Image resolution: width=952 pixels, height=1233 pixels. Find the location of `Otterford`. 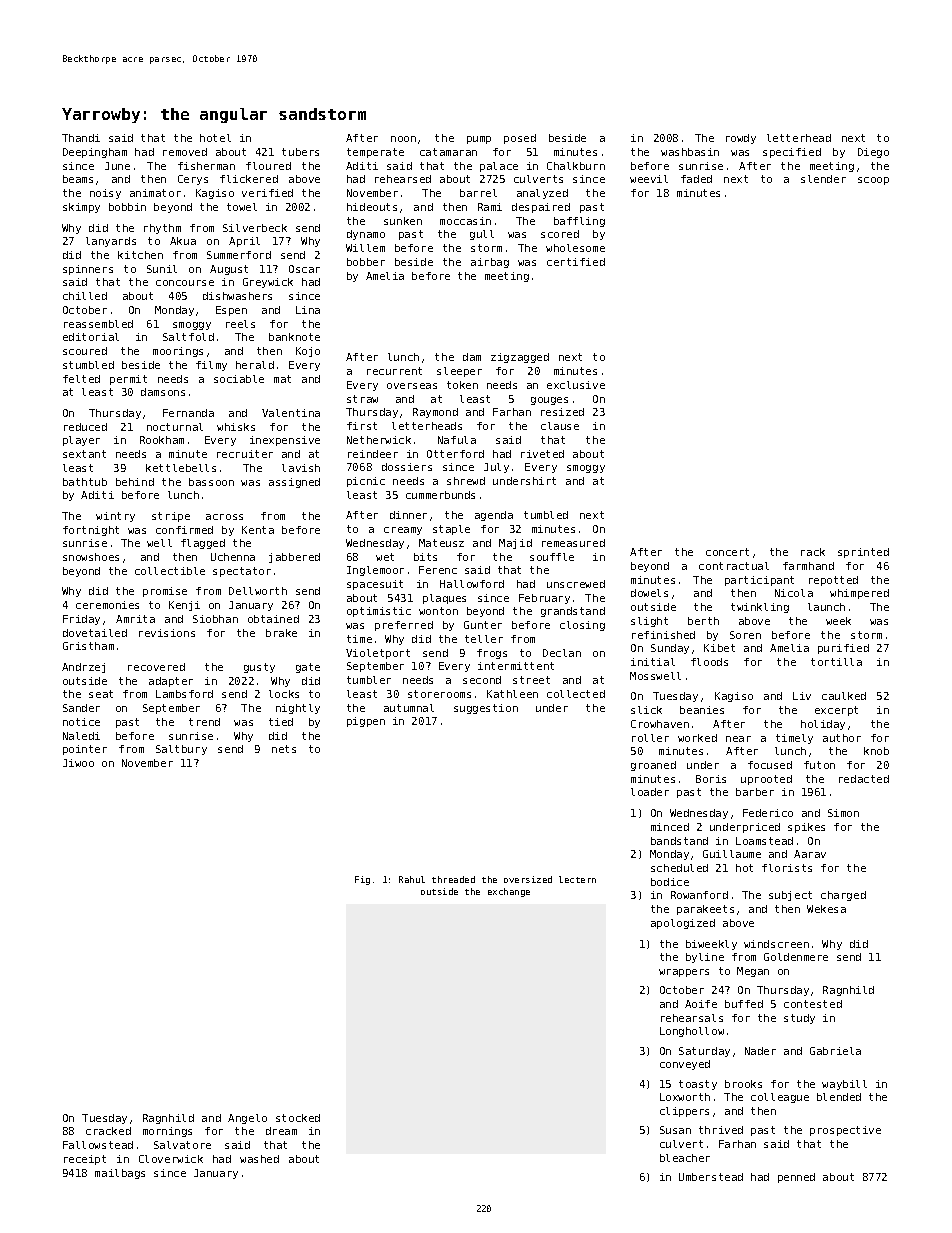

Otterford is located at coordinates (455, 454).
